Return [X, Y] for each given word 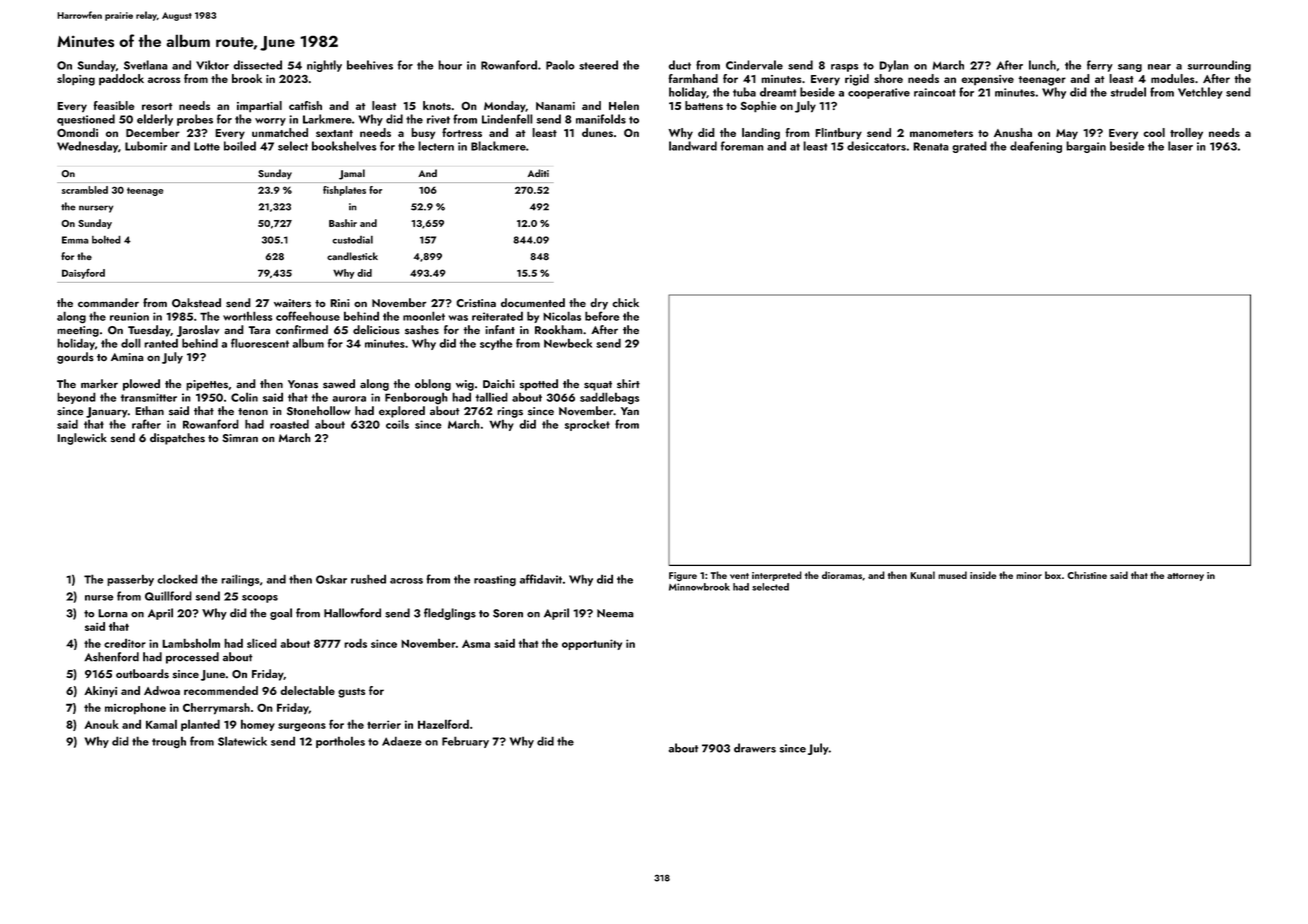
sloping [76, 80]
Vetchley [1200, 93]
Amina [127, 357]
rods [355, 643]
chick [625, 302]
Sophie [758, 107]
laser [1180, 146]
